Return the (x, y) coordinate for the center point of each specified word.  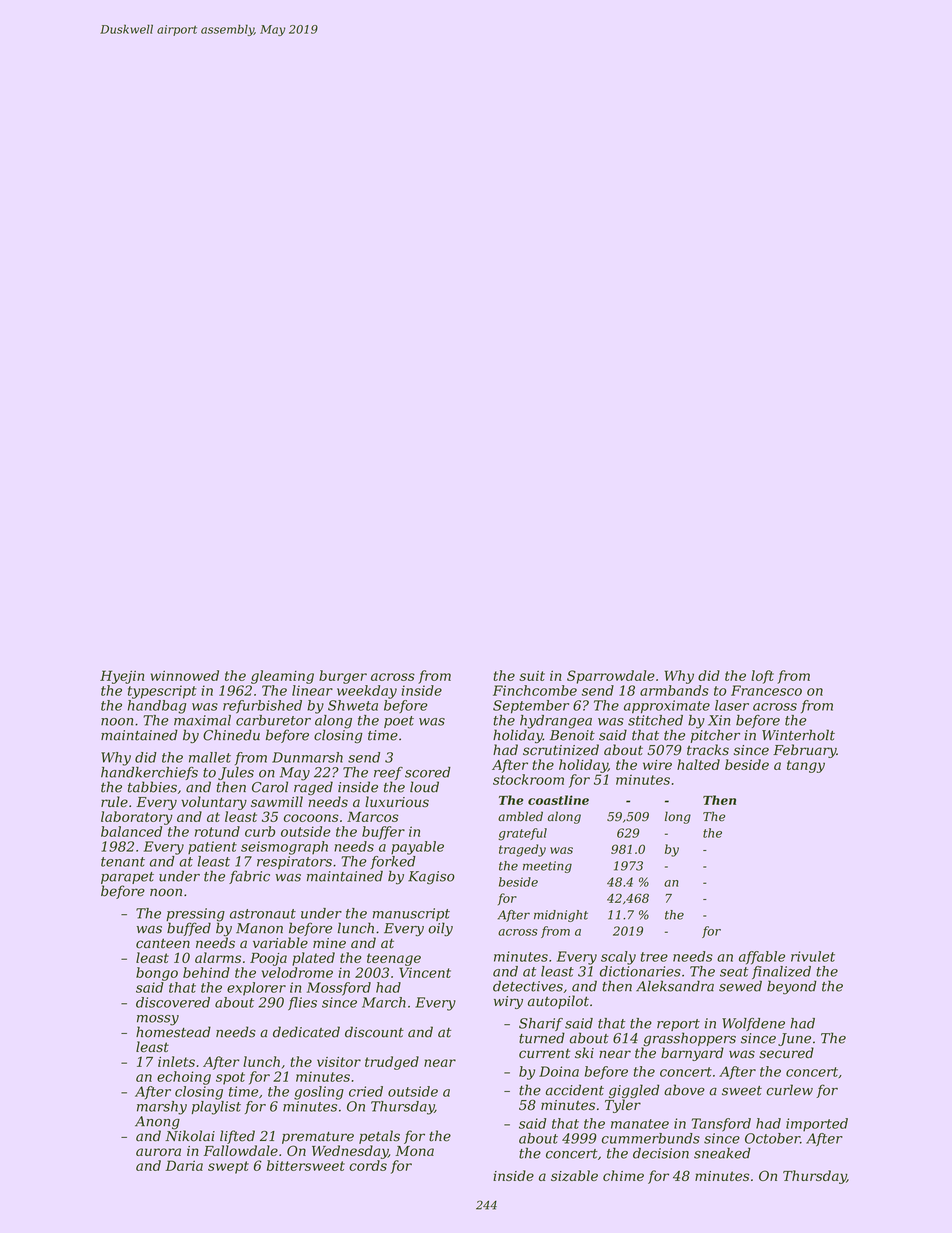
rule (114, 801)
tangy (806, 766)
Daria (184, 1165)
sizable (574, 1176)
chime (623, 1175)
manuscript (411, 914)
